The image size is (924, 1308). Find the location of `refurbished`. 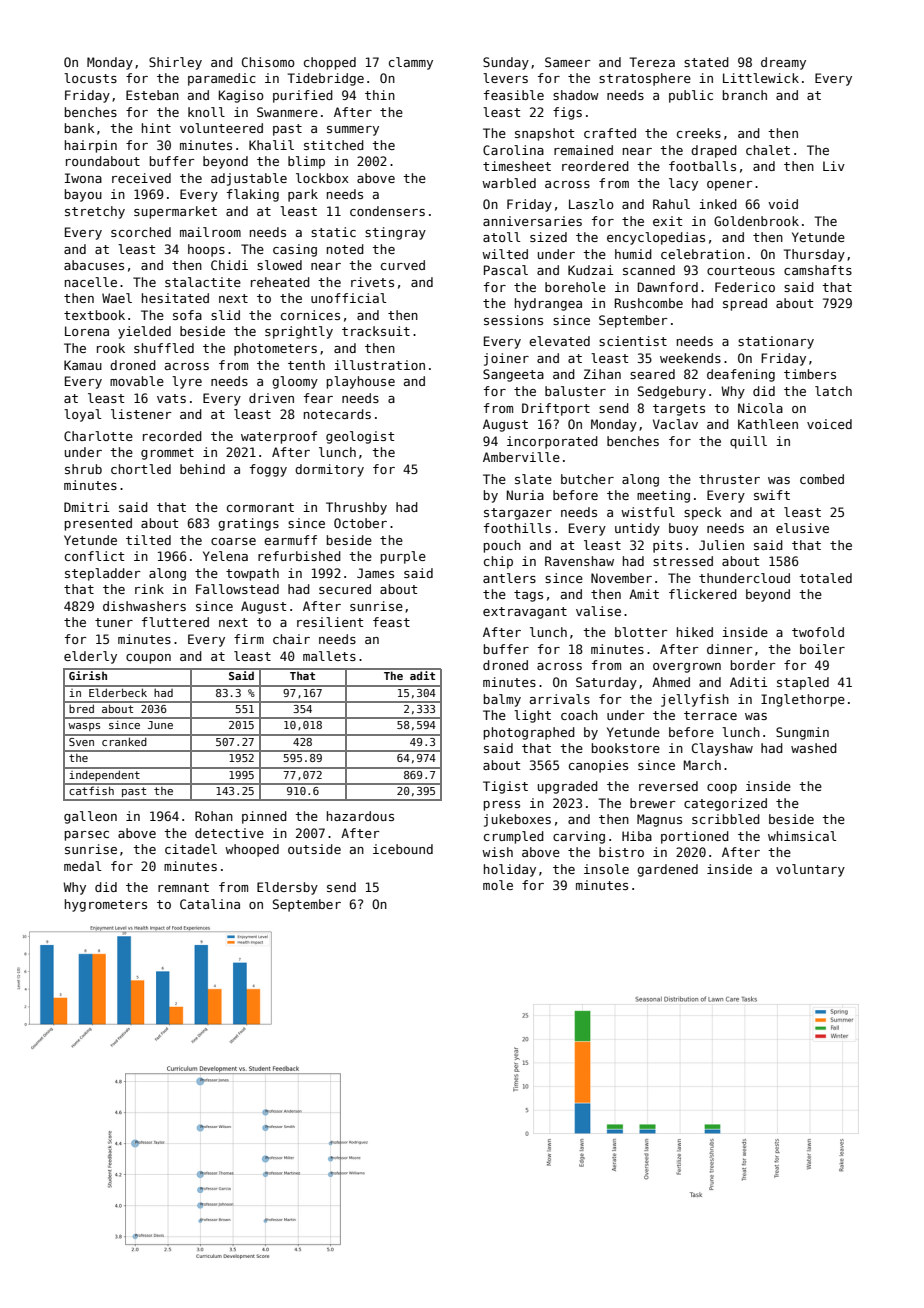

refurbished is located at coordinates (299, 556).
